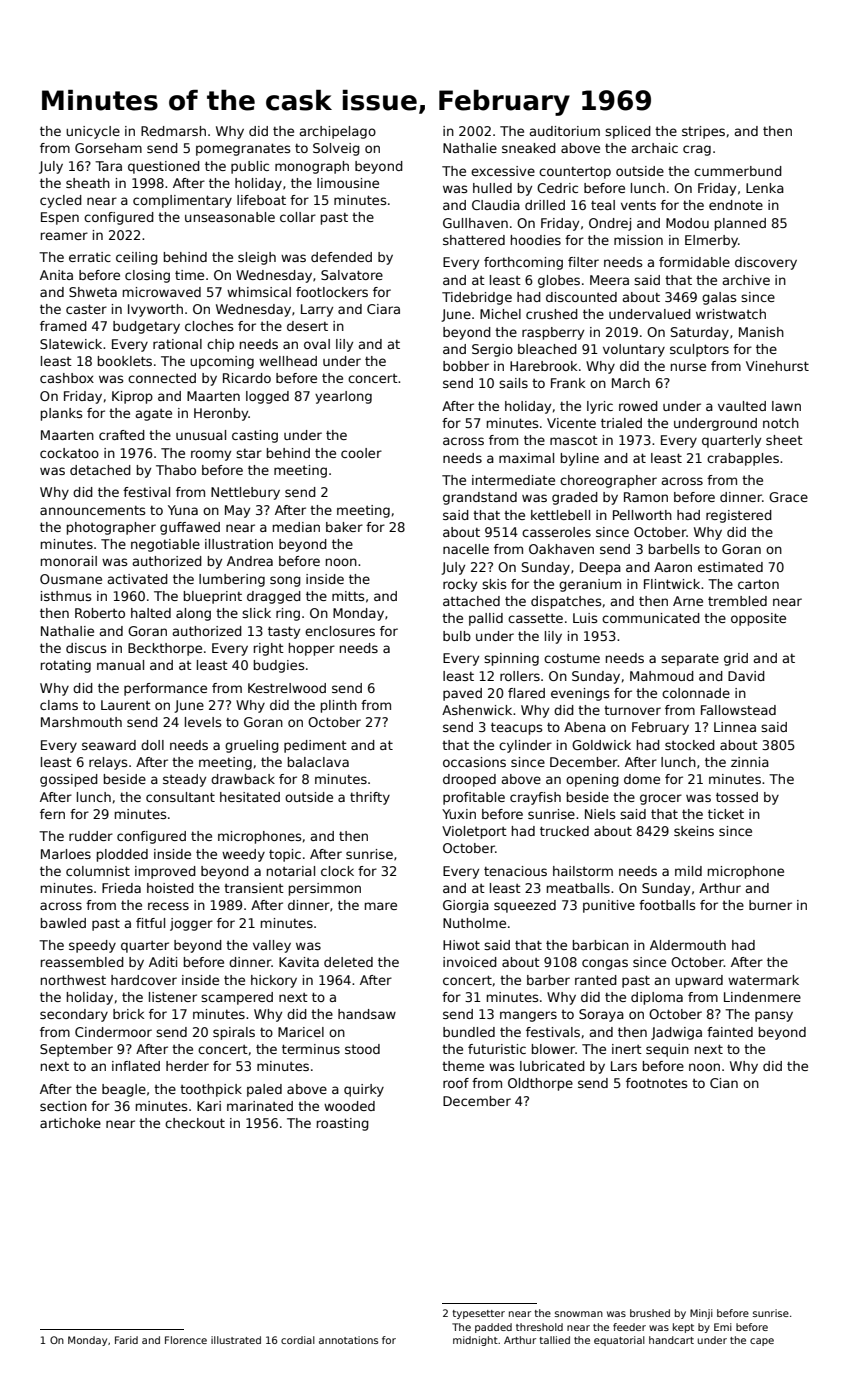 The image size is (849, 1400). What do you see at coordinates (758, 584) in the screenshot?
I see `carton` at bounding box center [758, 584].
